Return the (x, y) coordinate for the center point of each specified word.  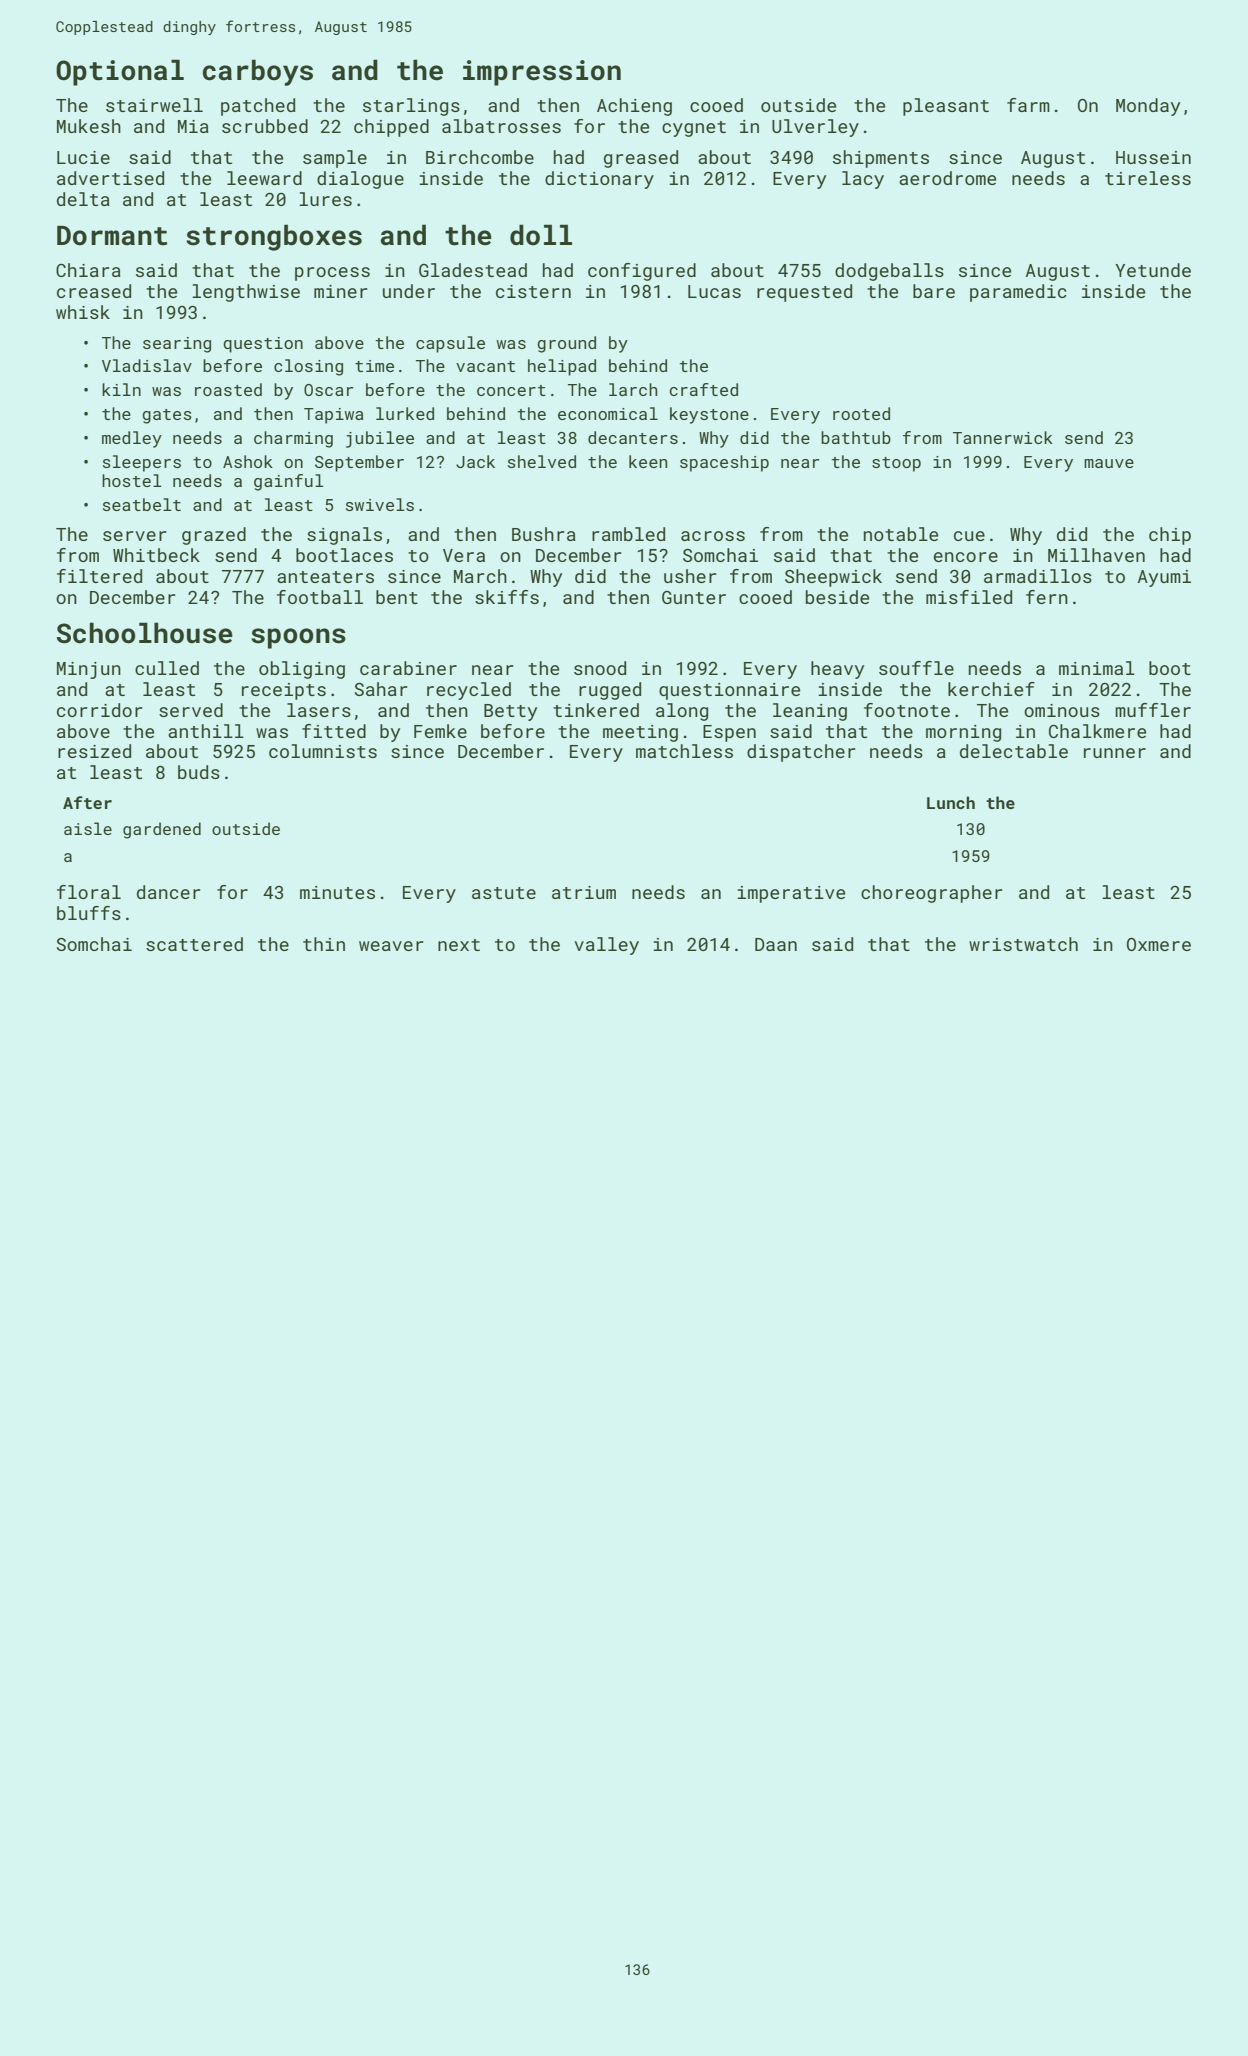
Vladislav (147, 365)
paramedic (1018, 293)
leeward (264, 178)
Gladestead (473, 270)
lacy (863, 180)
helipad (562, 367)
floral (89, 892)
